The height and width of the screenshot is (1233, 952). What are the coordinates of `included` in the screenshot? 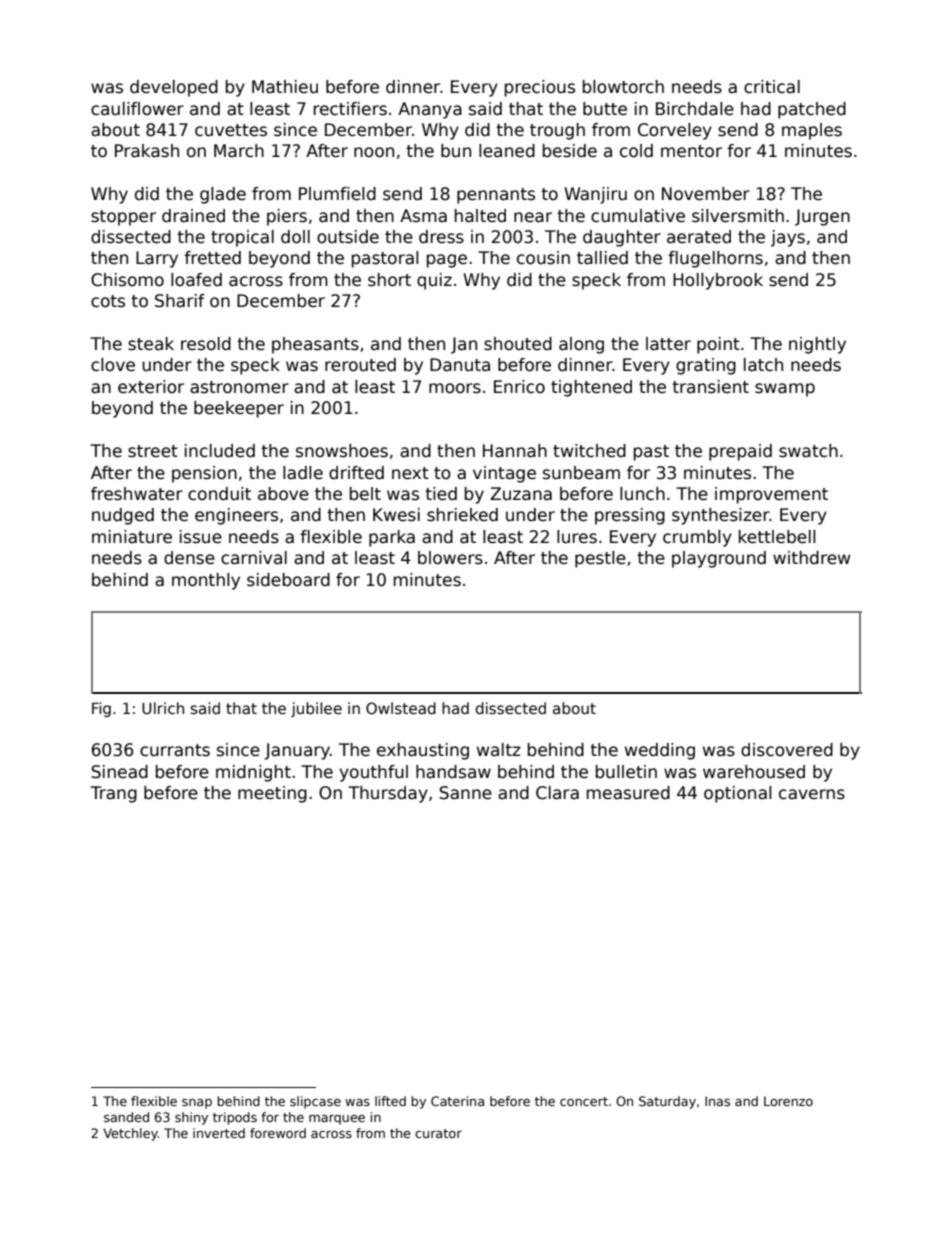 It's located at (220, 451).
